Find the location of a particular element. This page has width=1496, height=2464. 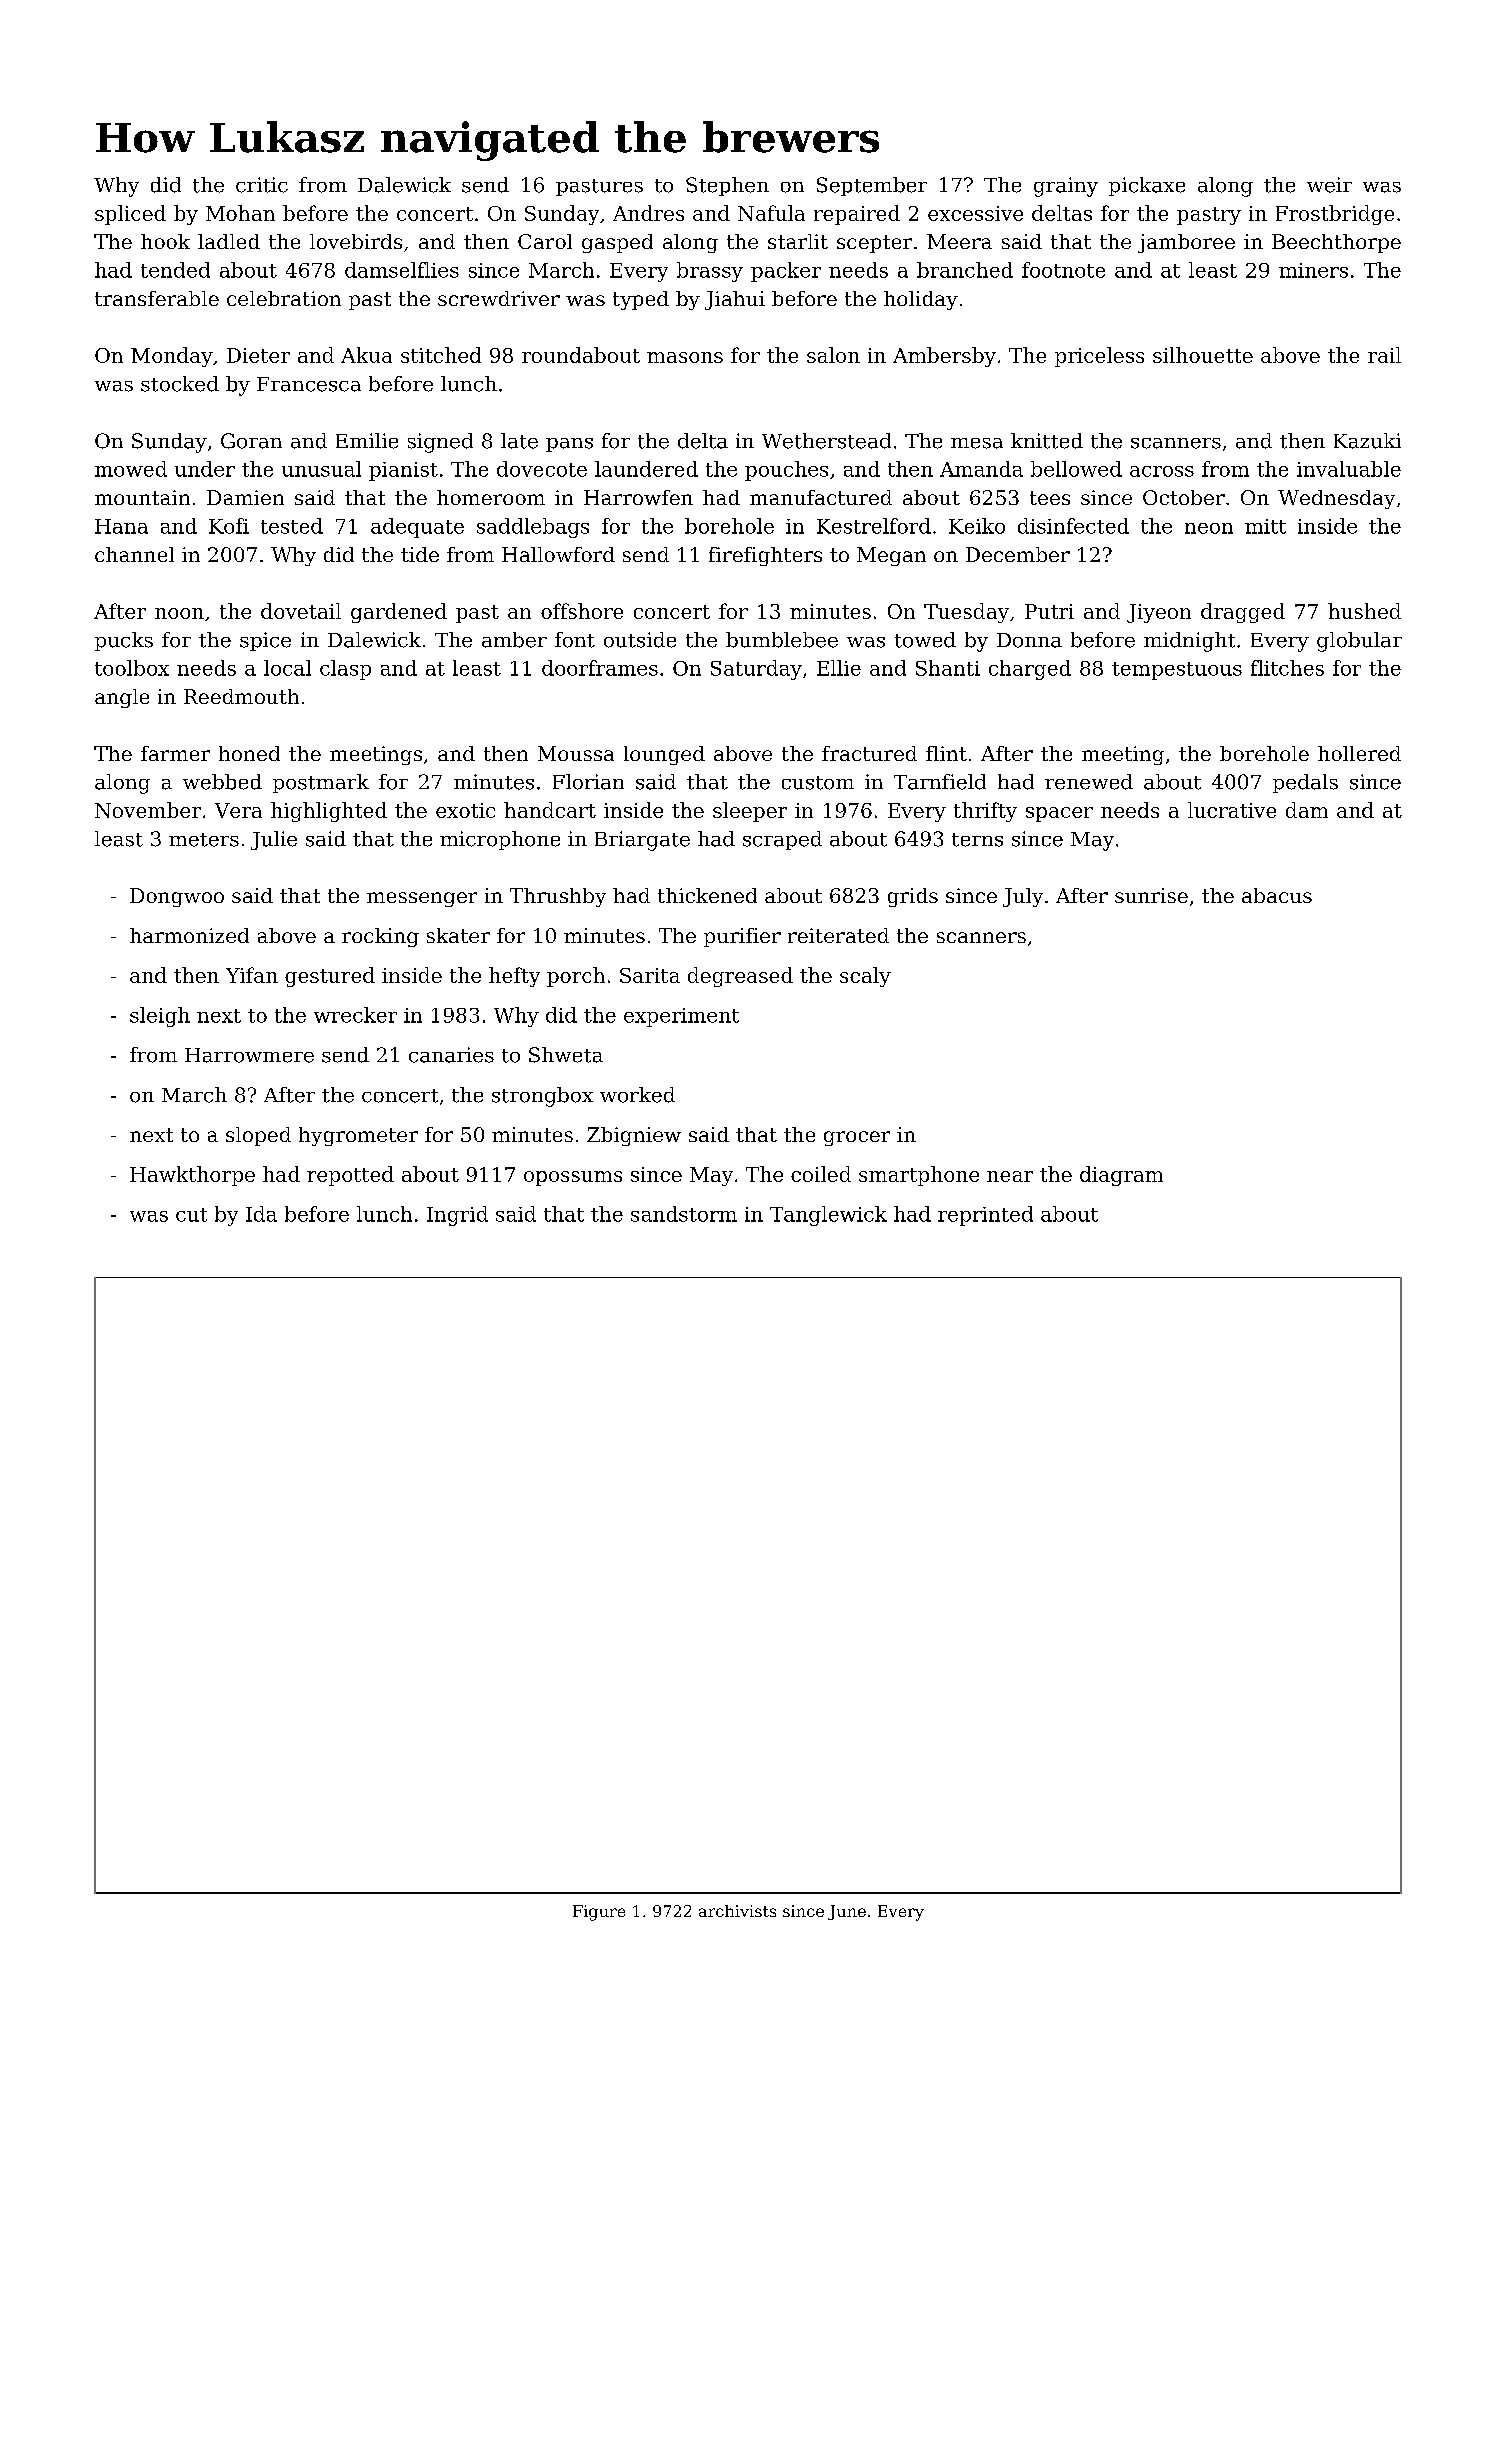

grids is located at coordinates (913, 897).
